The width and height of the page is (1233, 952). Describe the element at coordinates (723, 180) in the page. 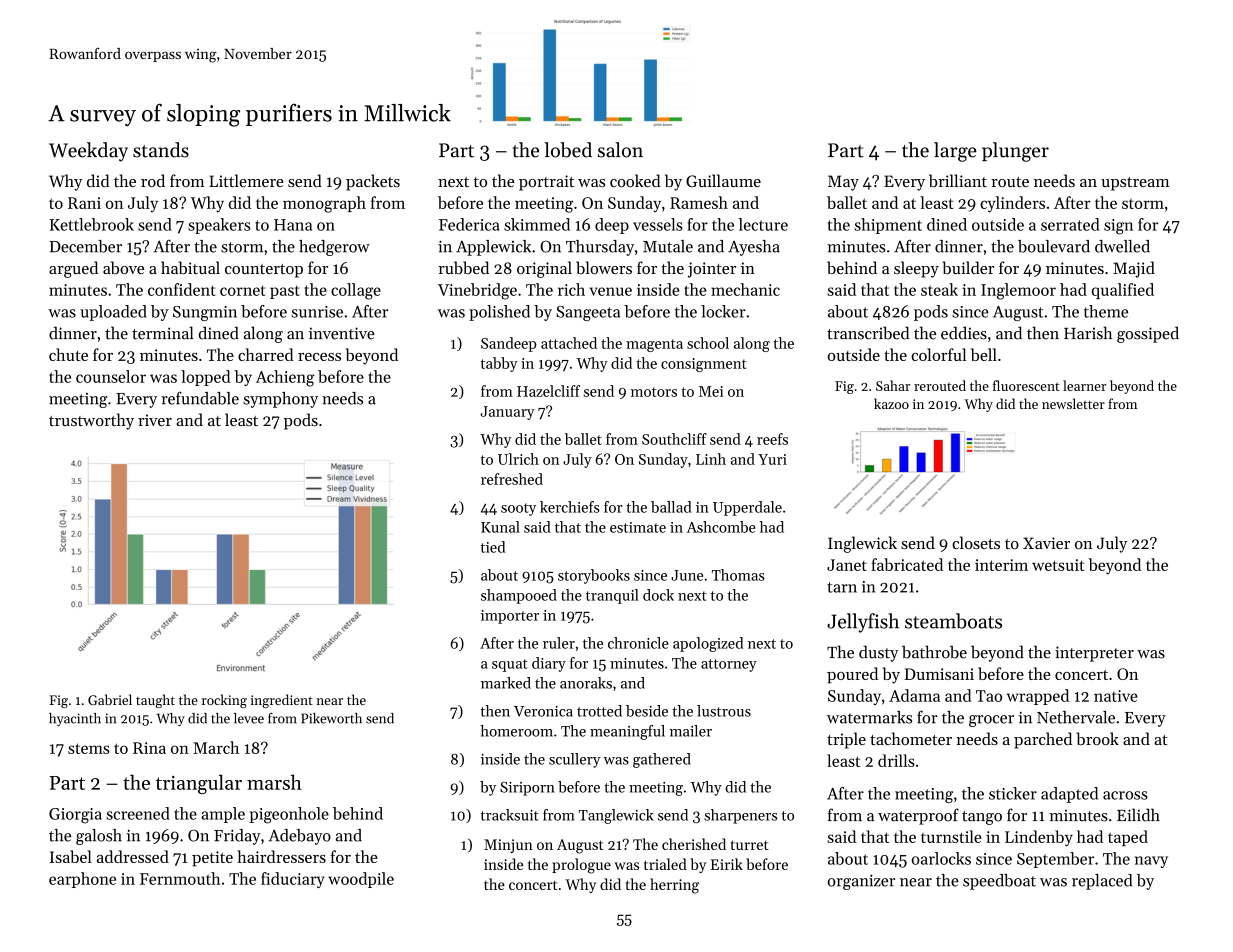

I see `Guillaume` at that location.
